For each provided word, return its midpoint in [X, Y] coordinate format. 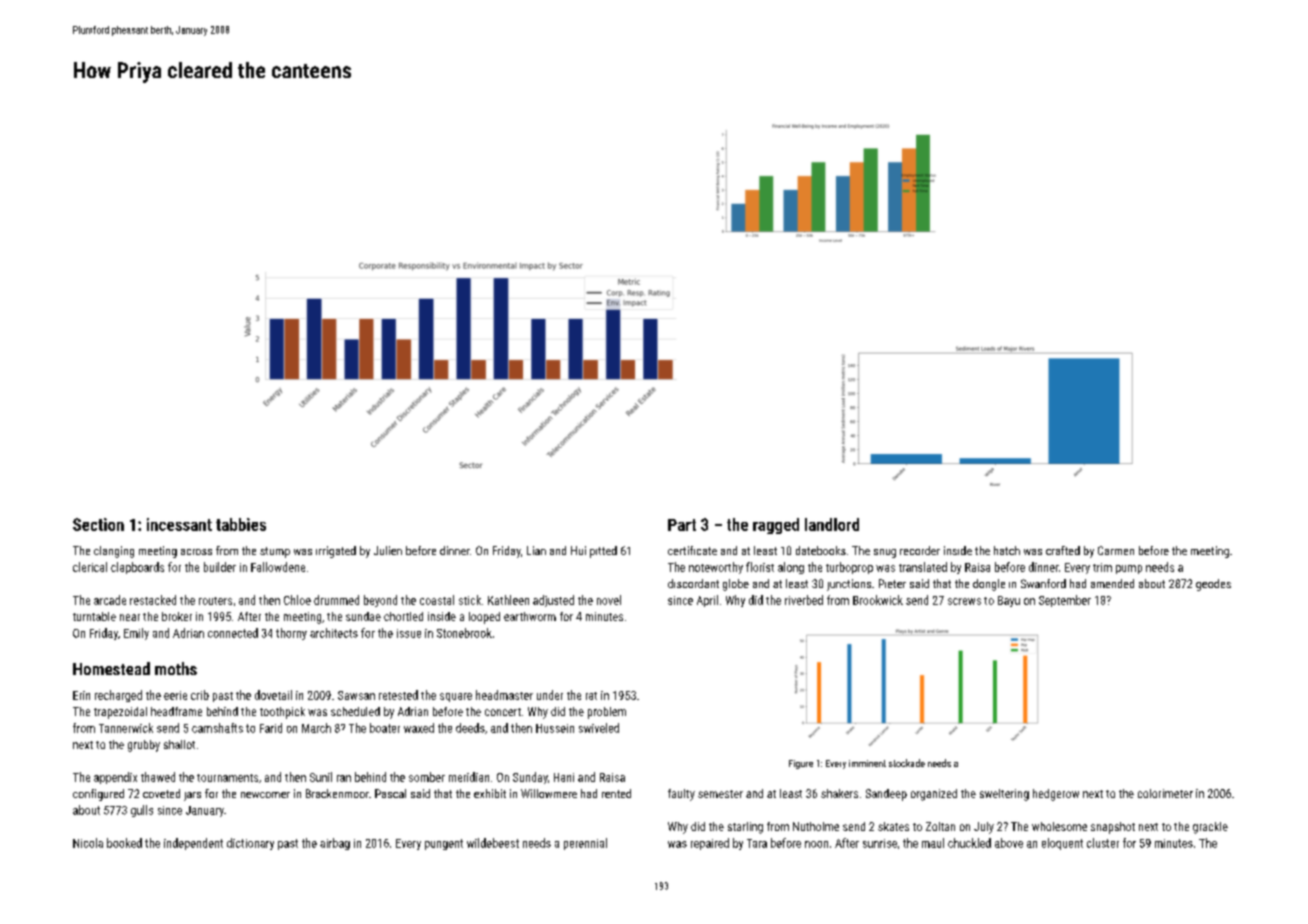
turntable [94, 616]
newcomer [265, 795]
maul [933, 843]
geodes [1213, 585]
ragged [776, 526]
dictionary [250, 844]
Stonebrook [464, 633]
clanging [114, 552]
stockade [907, 763]
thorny [291, 634]
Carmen [1116, 550]
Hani [564, 777]
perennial [585, 844]
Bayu [1009, 601]
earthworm [530, 616]
